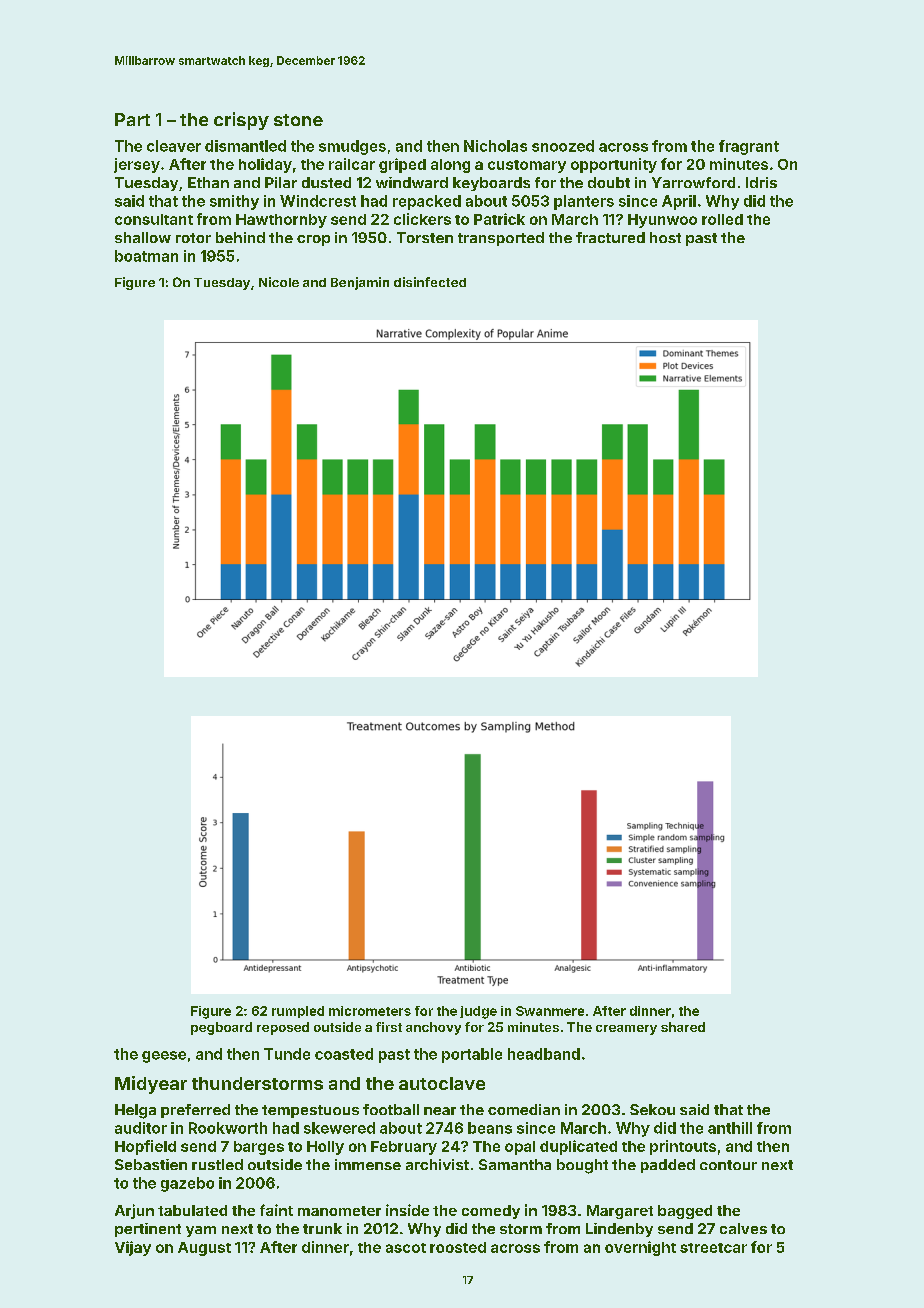  What do you see at coordinates (430, 282) in the screenshot?
I see `disinfected` at bounding box center [430, 282].
